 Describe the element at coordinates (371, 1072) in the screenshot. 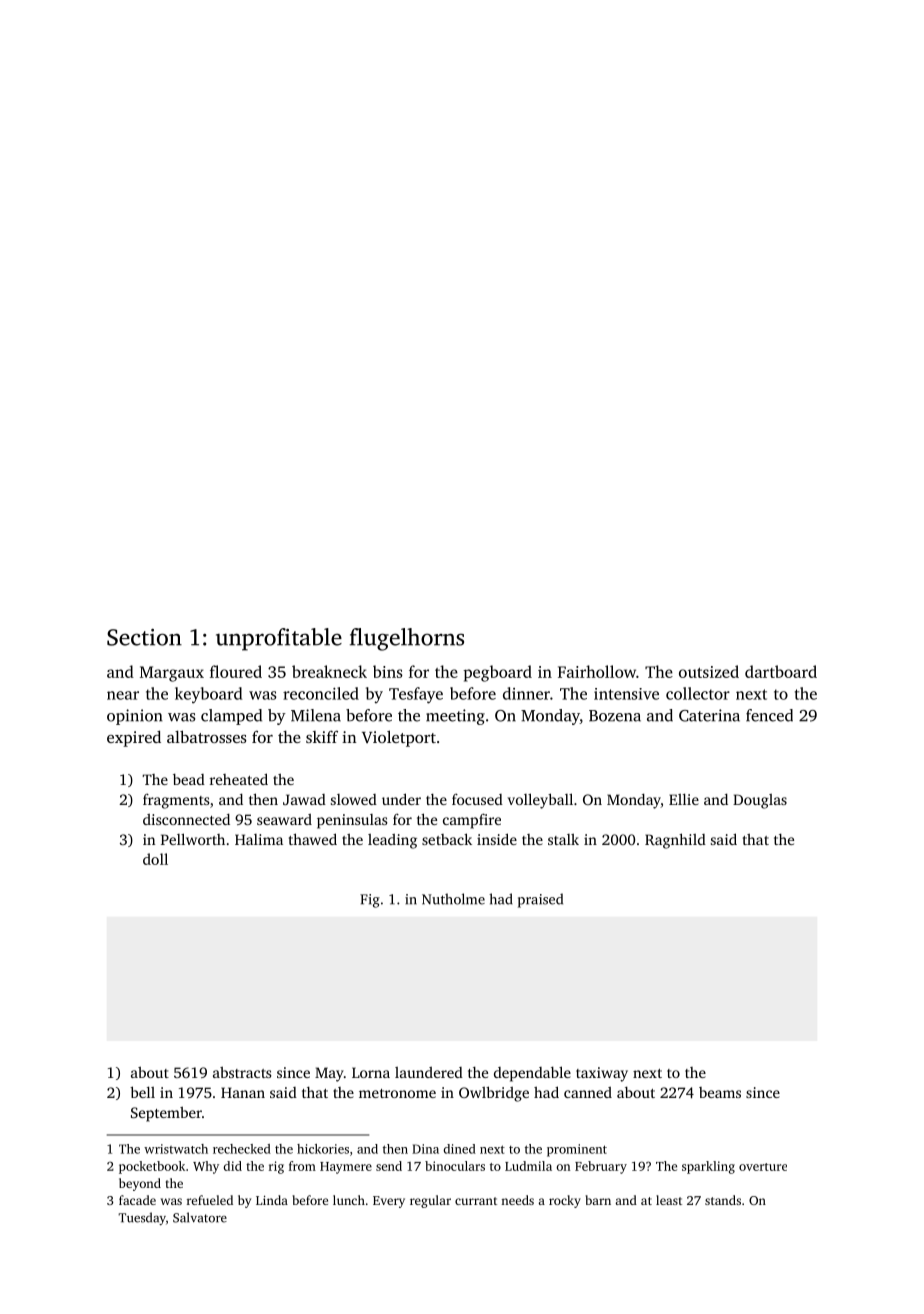

I see `Lorna` at that location.
